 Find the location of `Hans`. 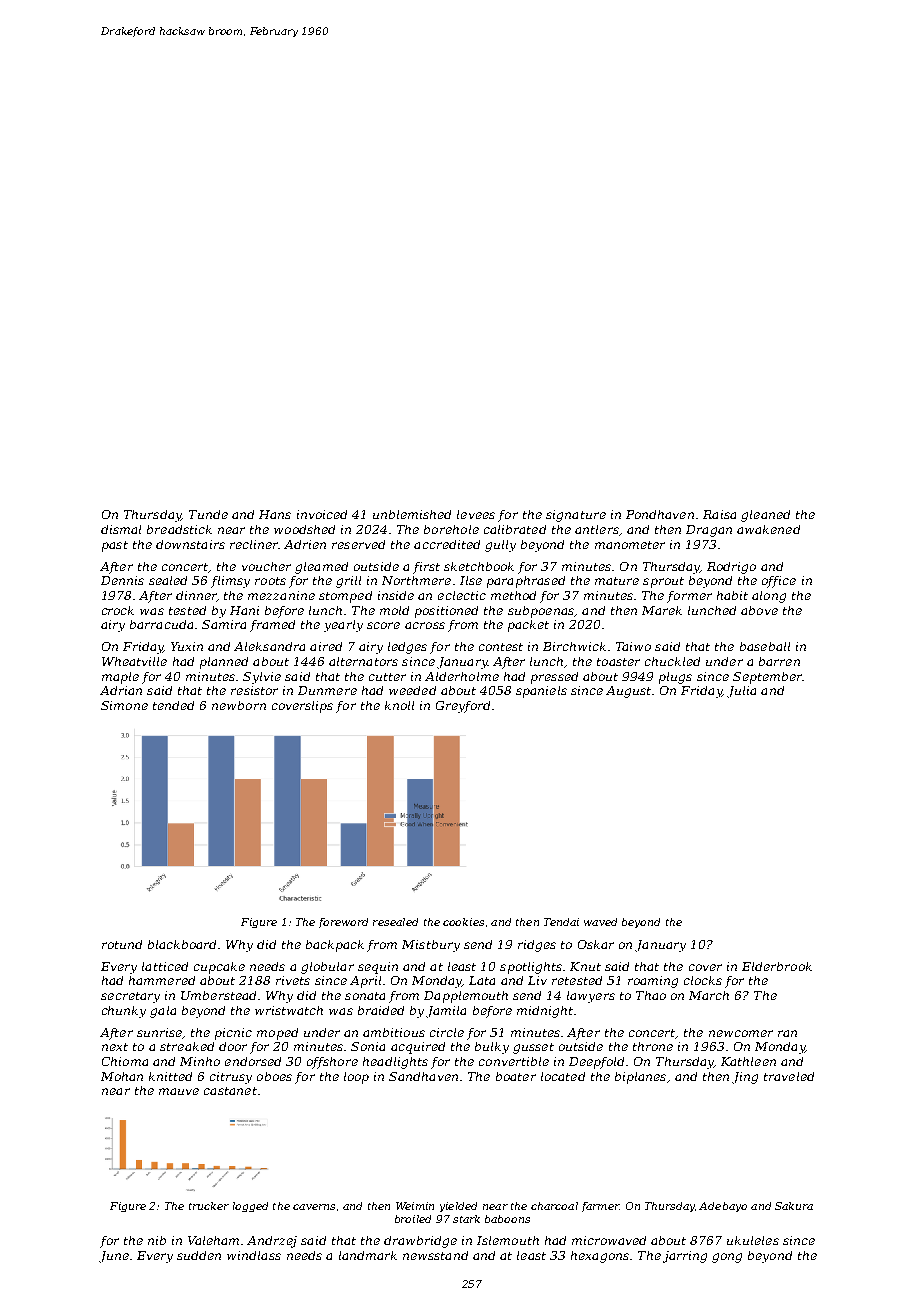

Hans is located at coordinates (275, 514).
